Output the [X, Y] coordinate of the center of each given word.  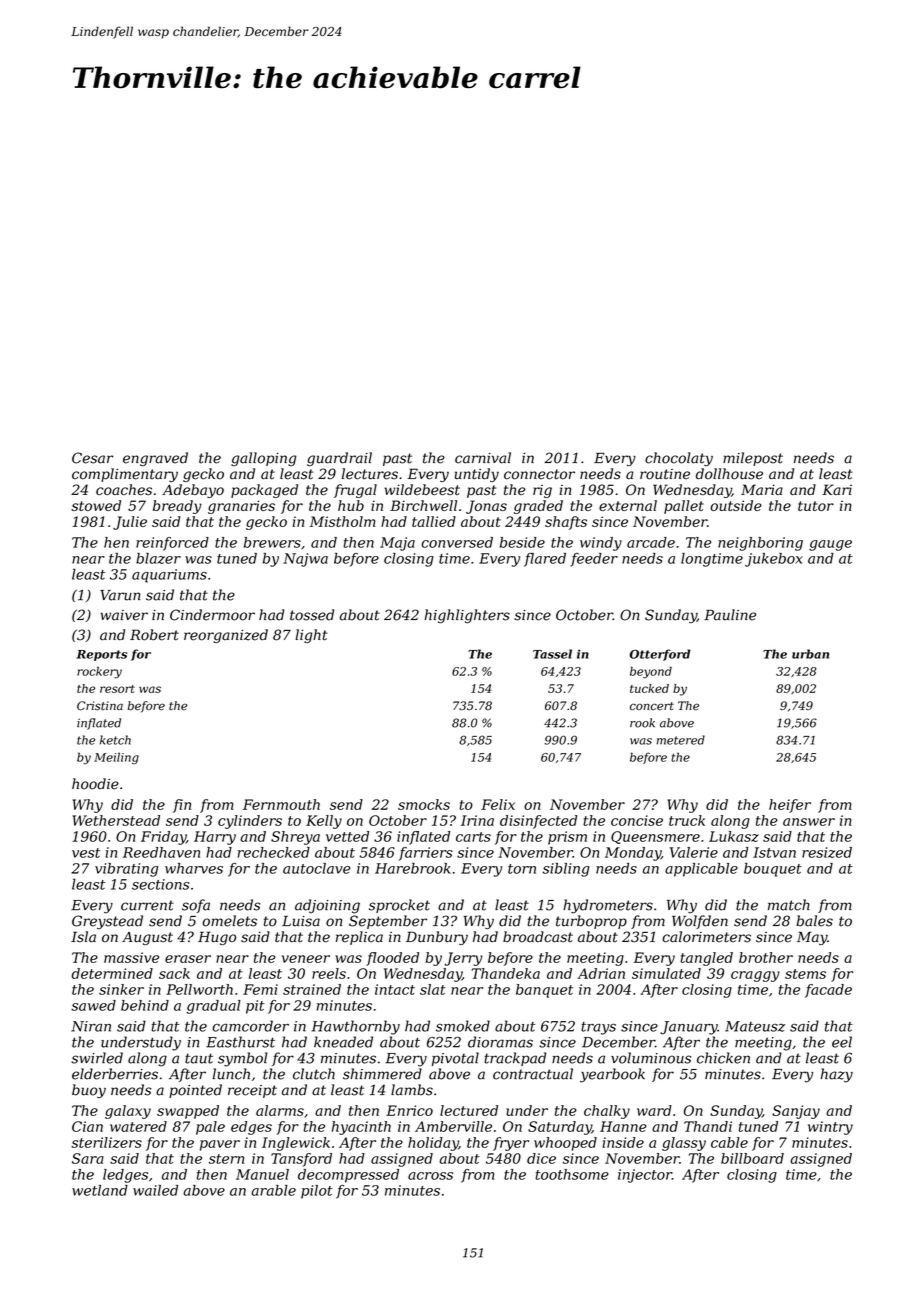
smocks [424, 804]
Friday [163, 838]
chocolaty [679, 459]
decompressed [348, 1176]
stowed [96, 505]
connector [539, 474]
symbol [243, 1059]
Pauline [730, 615]
